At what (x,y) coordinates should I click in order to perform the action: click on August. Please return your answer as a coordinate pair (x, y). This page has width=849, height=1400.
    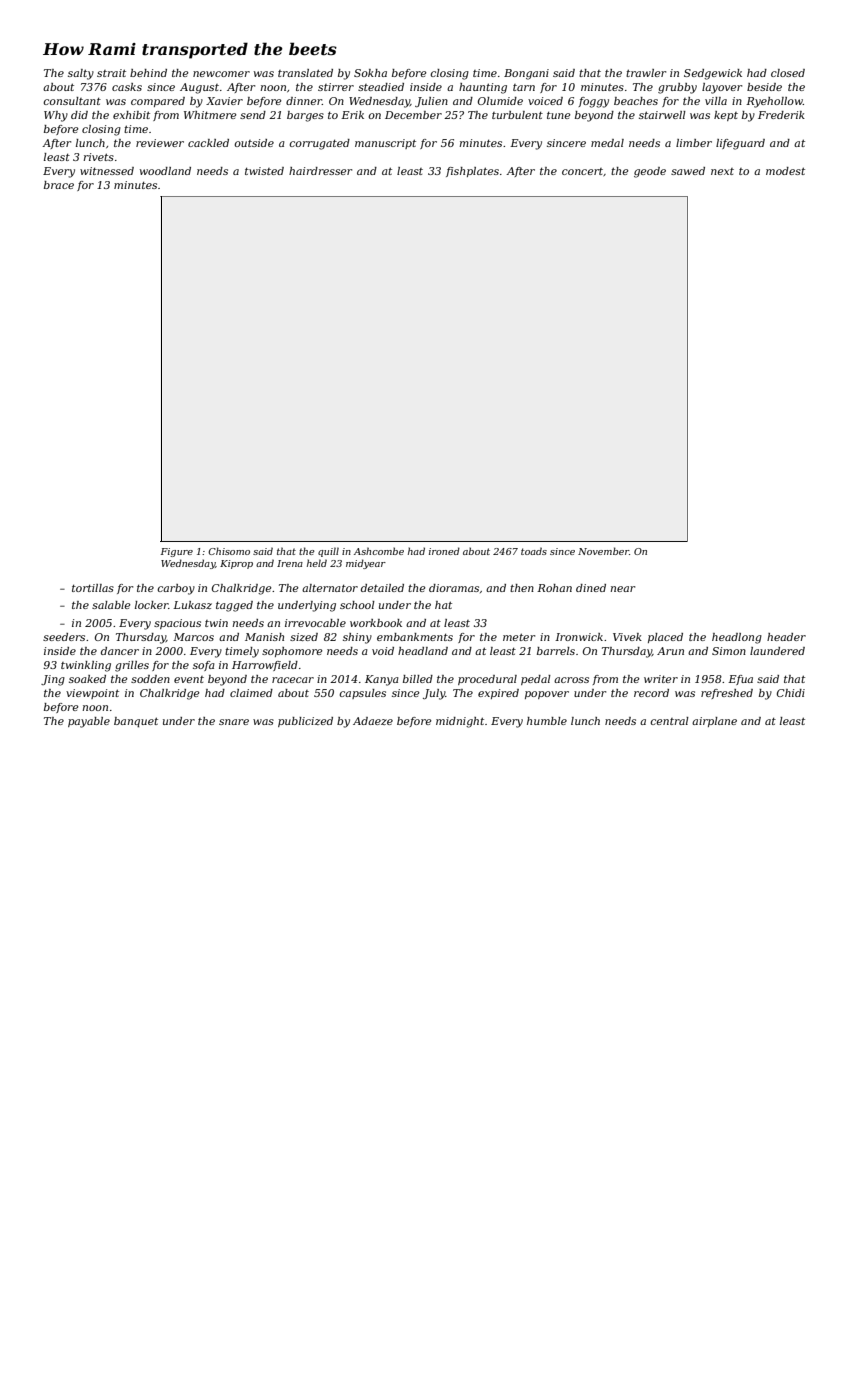
    Looking at the image, I should click on (199, 88).
